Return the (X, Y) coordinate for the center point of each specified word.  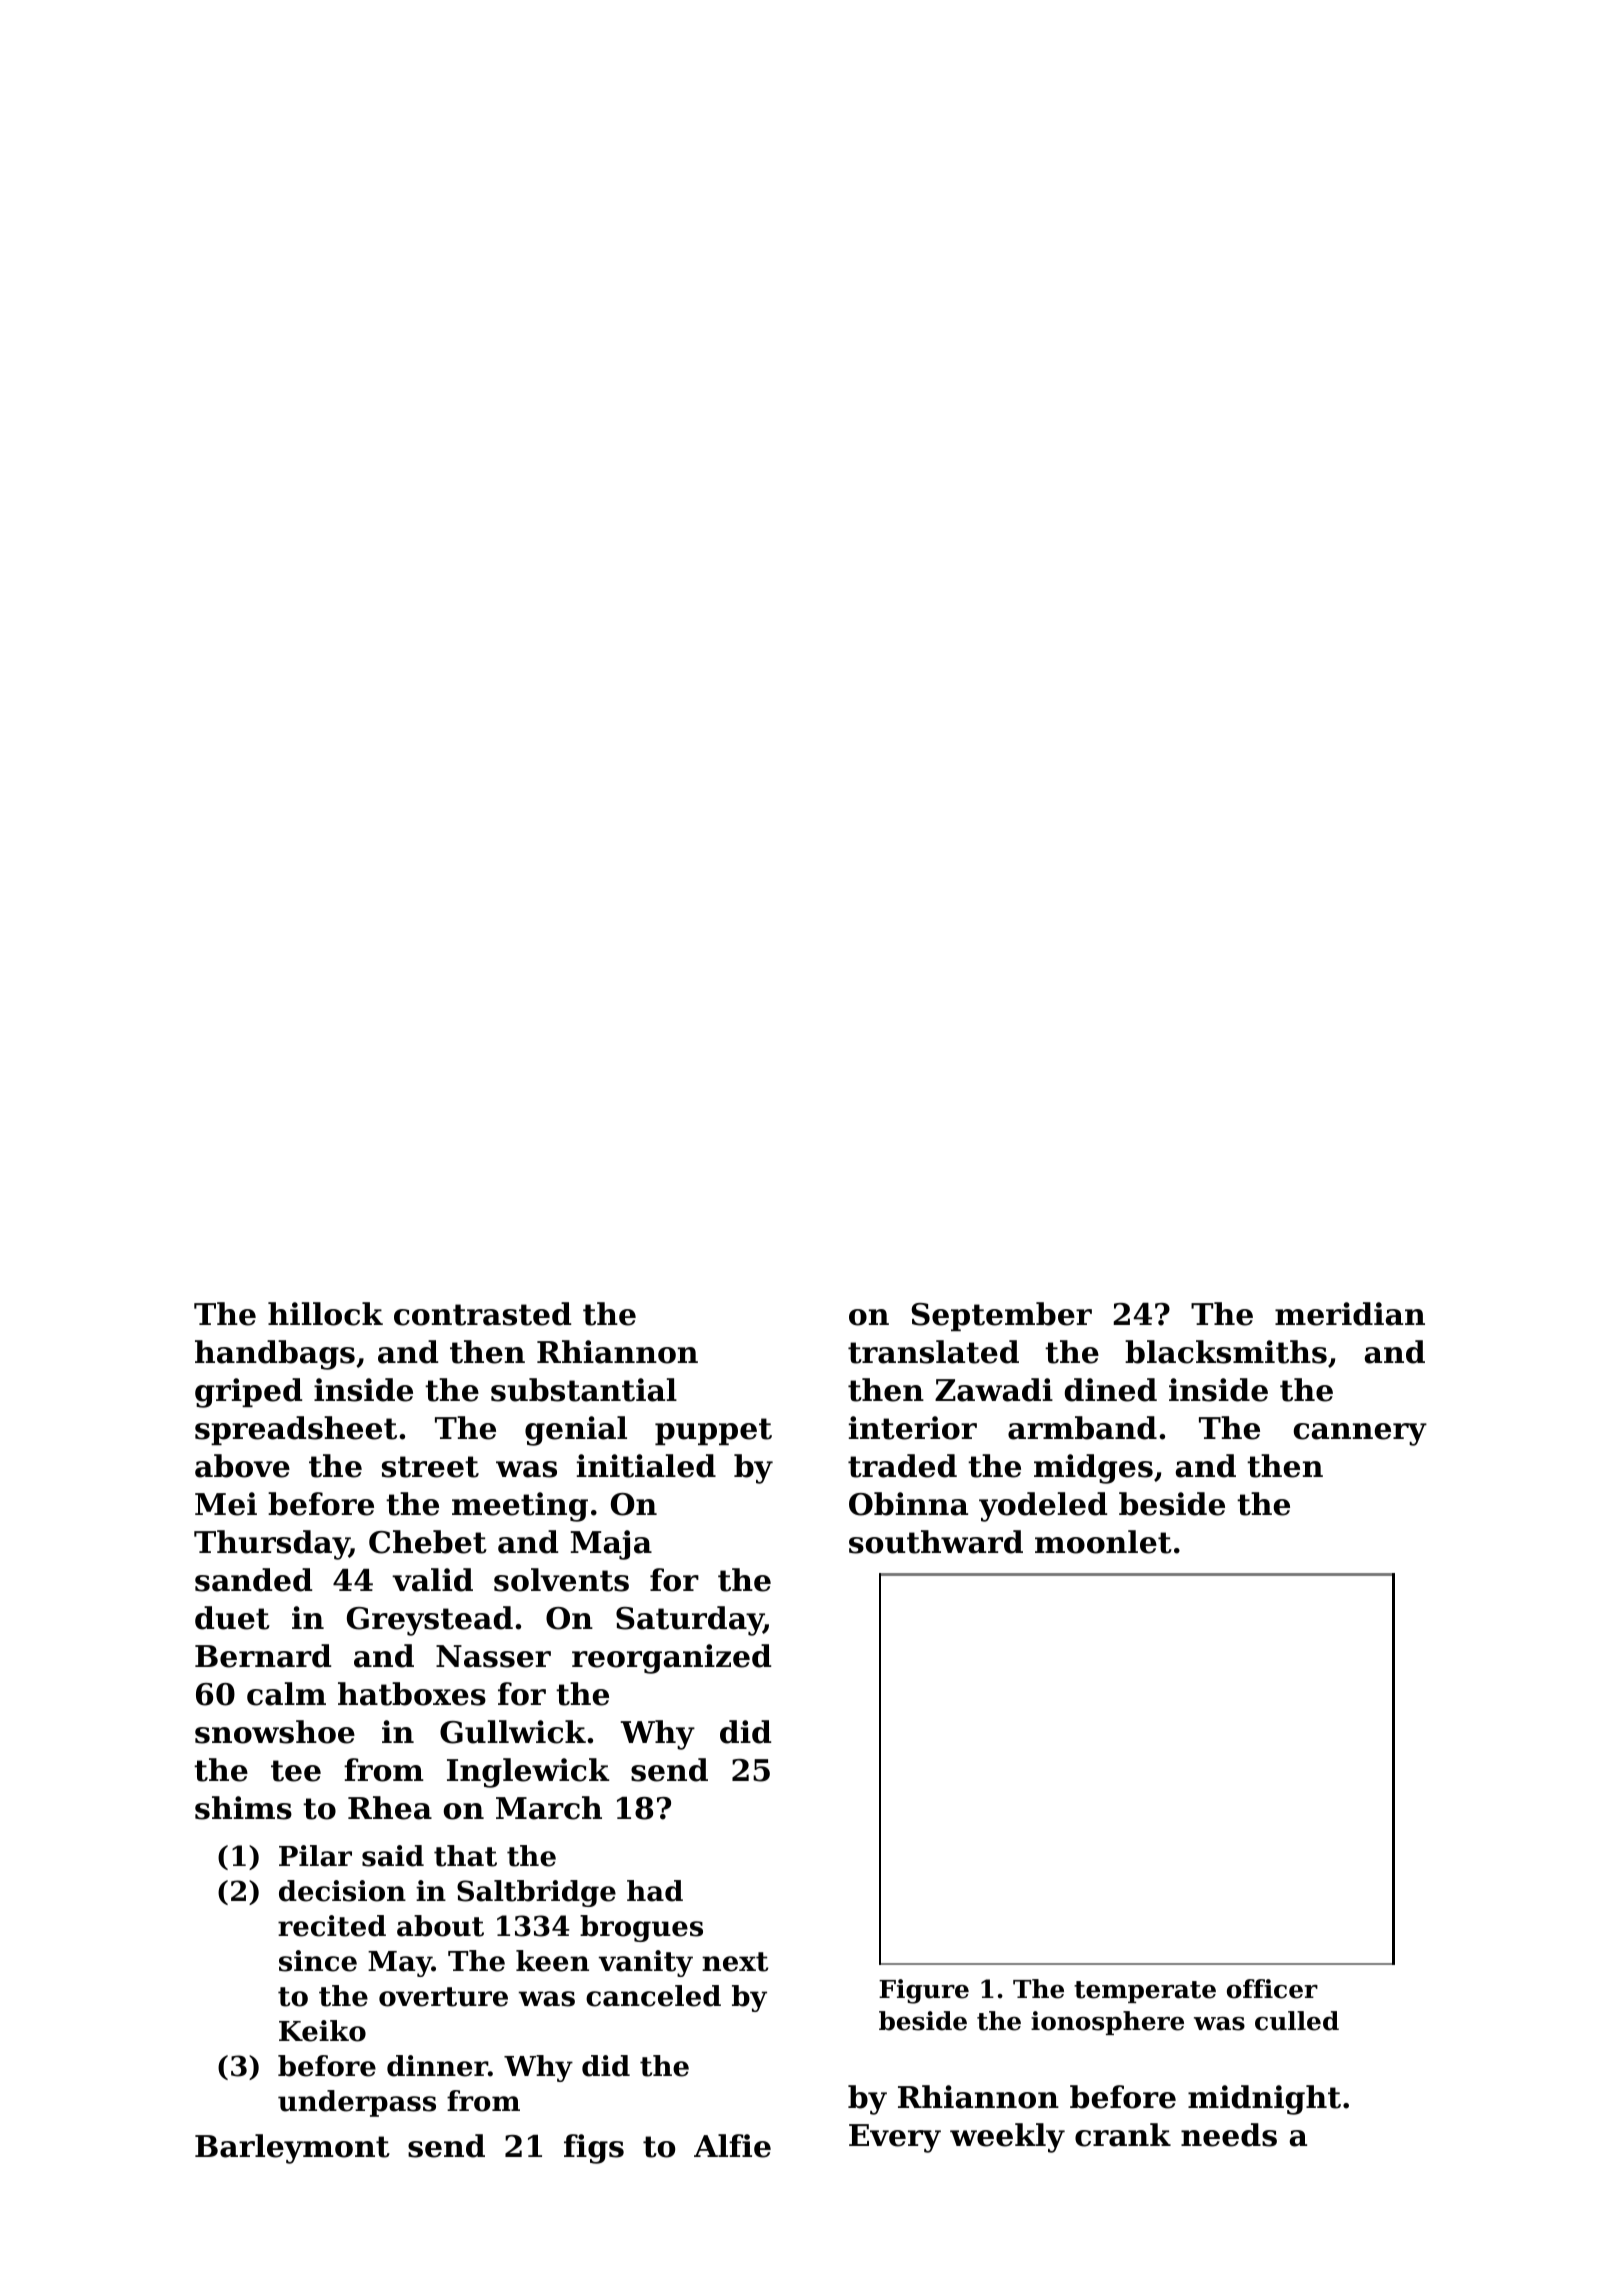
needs (1229, 2135)
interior (913, 1428)
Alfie (732, 2146)
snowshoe (275, 1732)
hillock (325, 1314)
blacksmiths (1226, 1352)
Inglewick (528, 1773)
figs (594, 2149)
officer (1272, 1989)
